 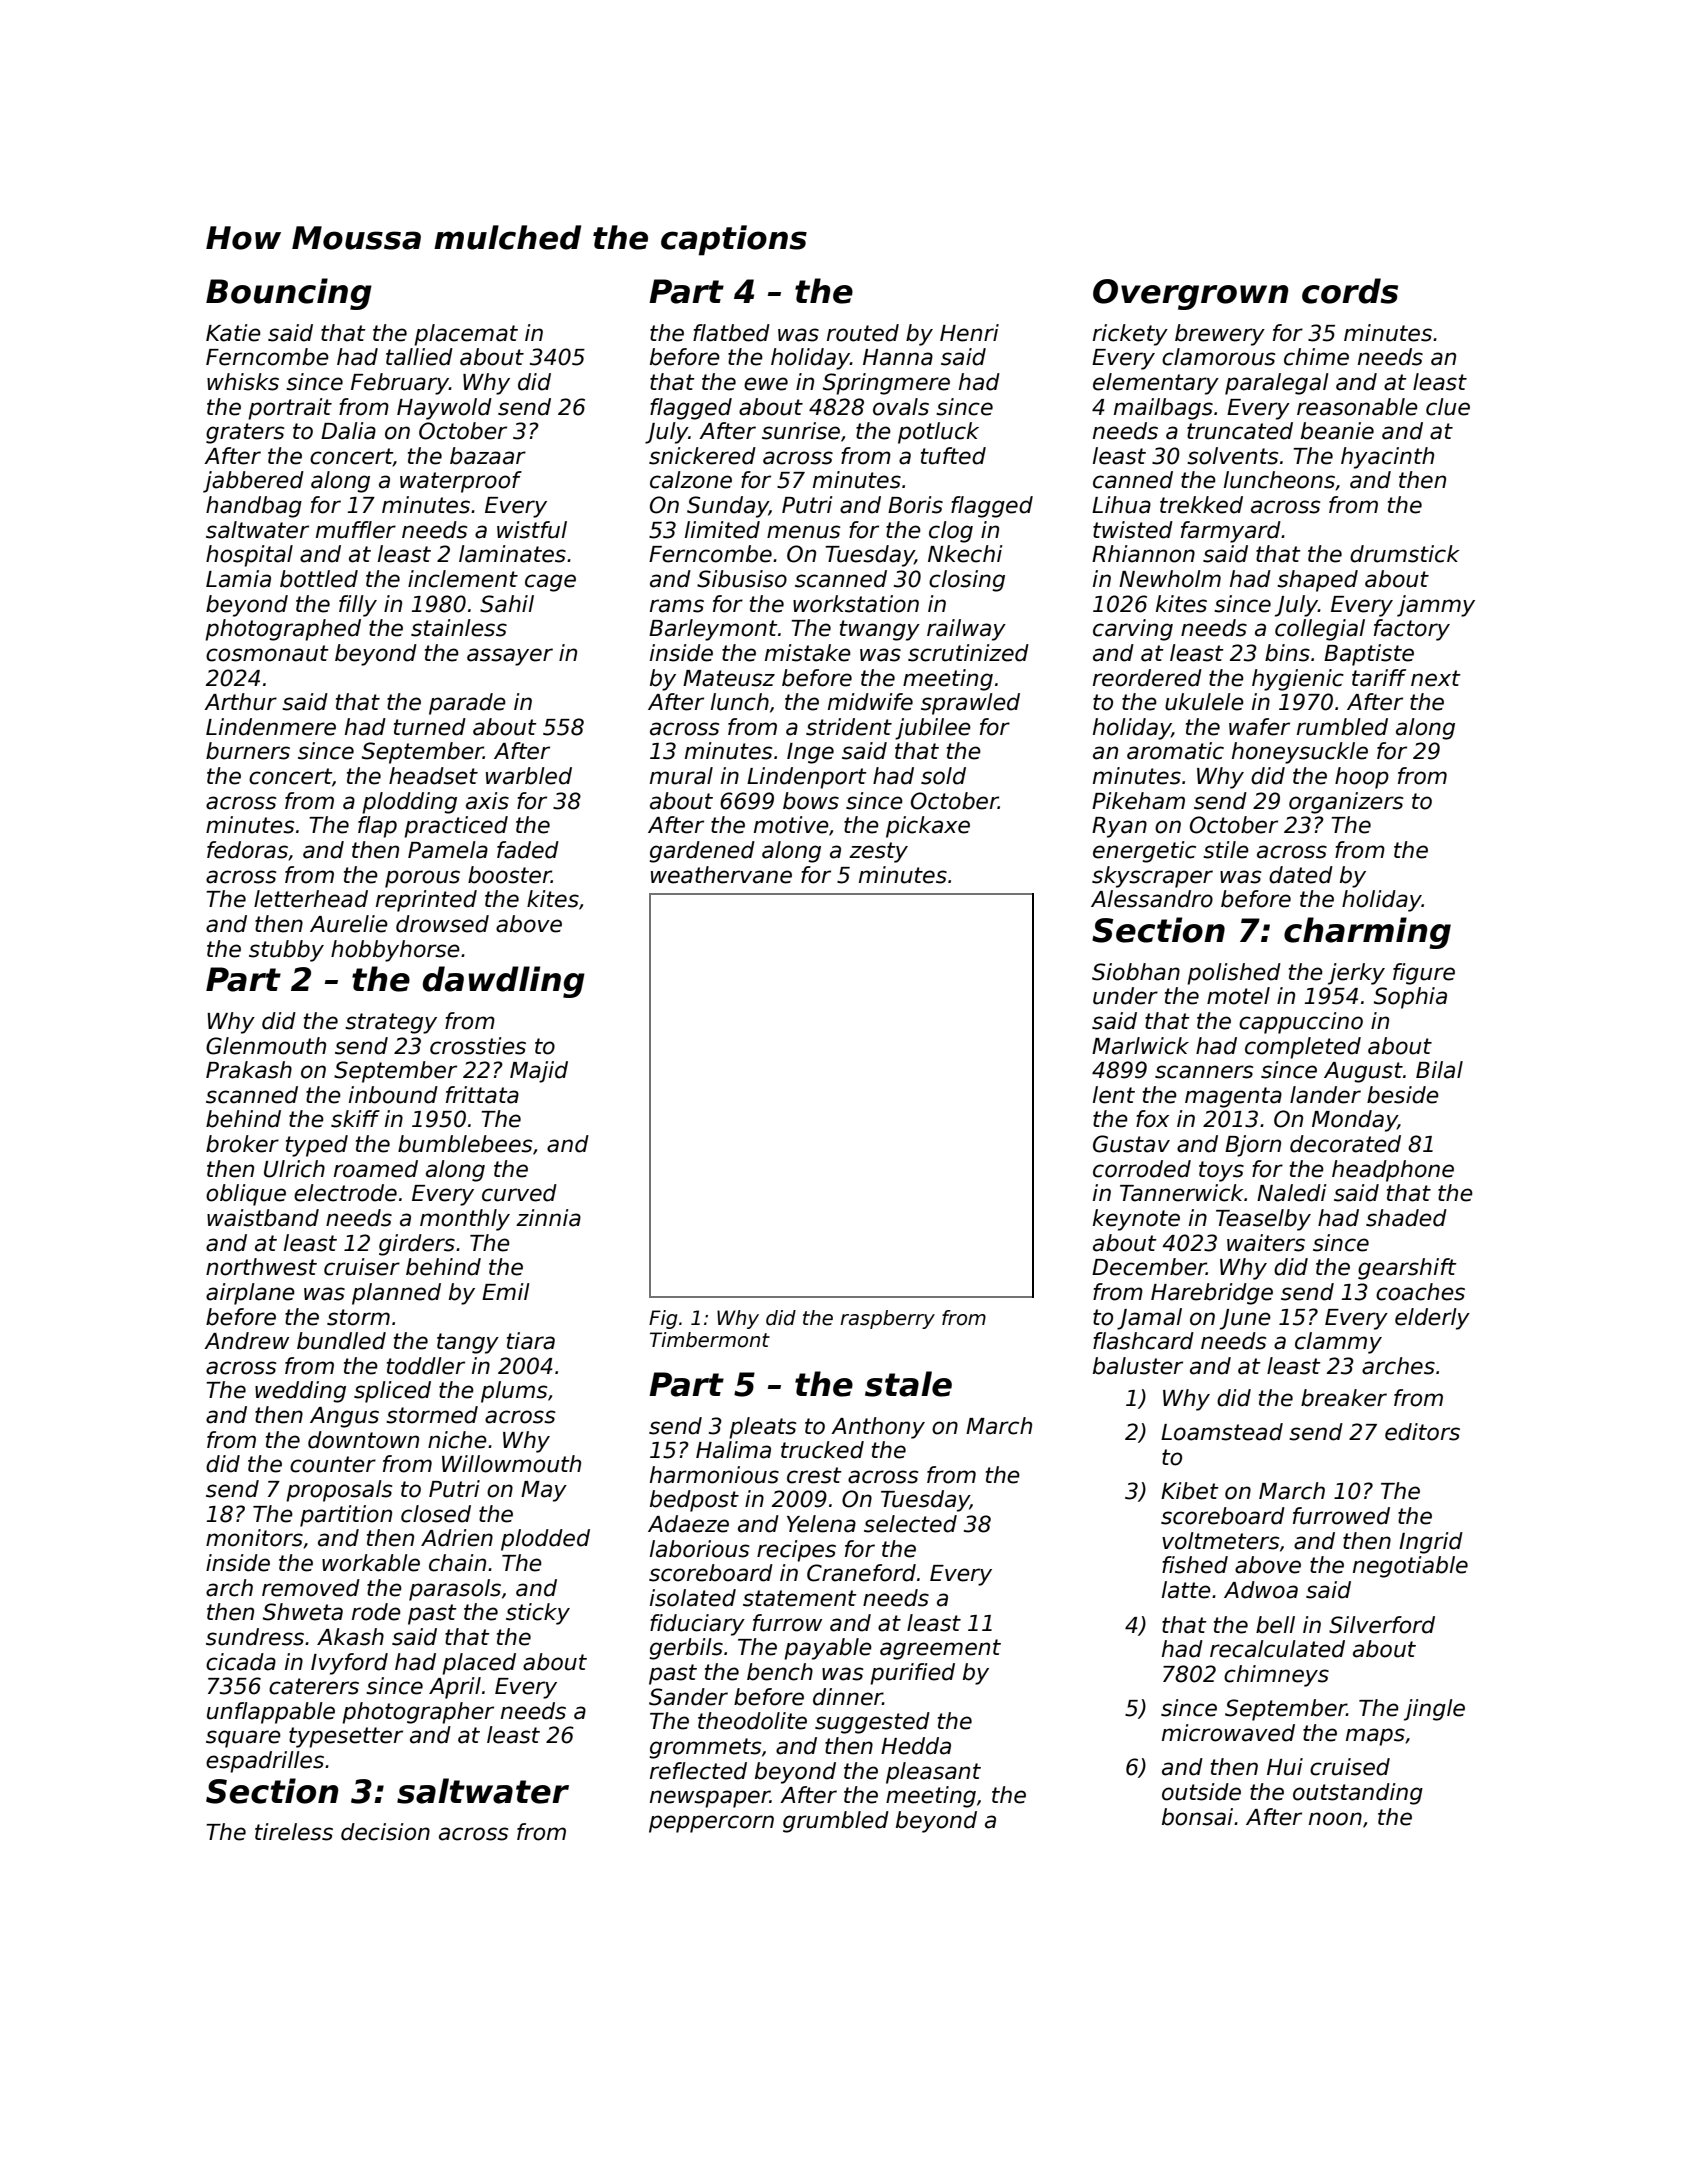 What do you see at coordinates (910, 1524) in the document?
I see `selected` at bounding box center [910, 1524].
